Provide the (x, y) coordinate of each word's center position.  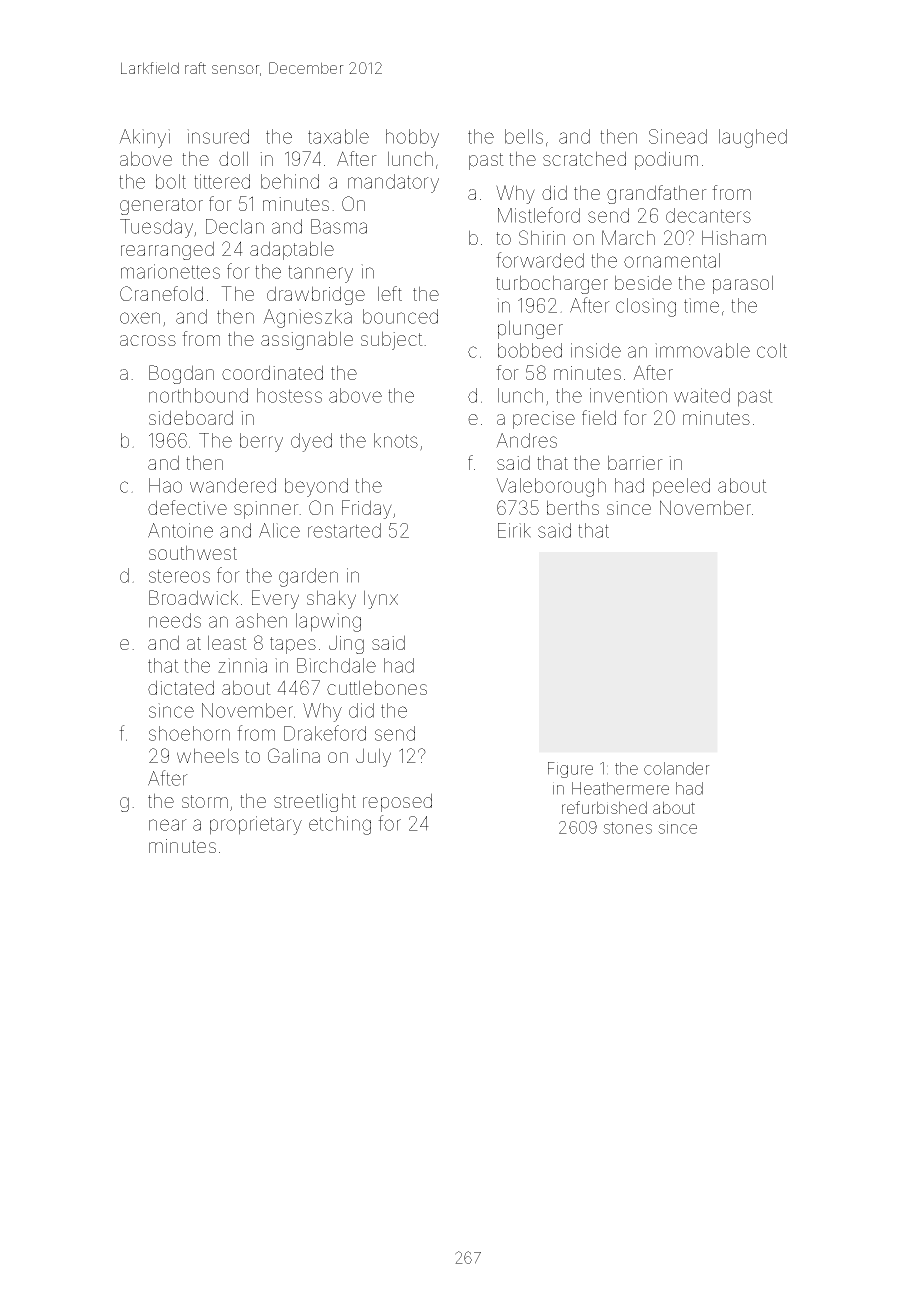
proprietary (256, 825)
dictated (181, 687)
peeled (681, 487)
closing (646, 307)
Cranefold (161, 293)
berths (573, 507)
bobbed (530, 350)
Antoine (180, 530)
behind (290, 181)
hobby (412, 138)
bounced (400, 316)
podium (666, 160)
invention (628, 395)
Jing (346, 644)
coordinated (272, 372)
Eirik (514, 530)
